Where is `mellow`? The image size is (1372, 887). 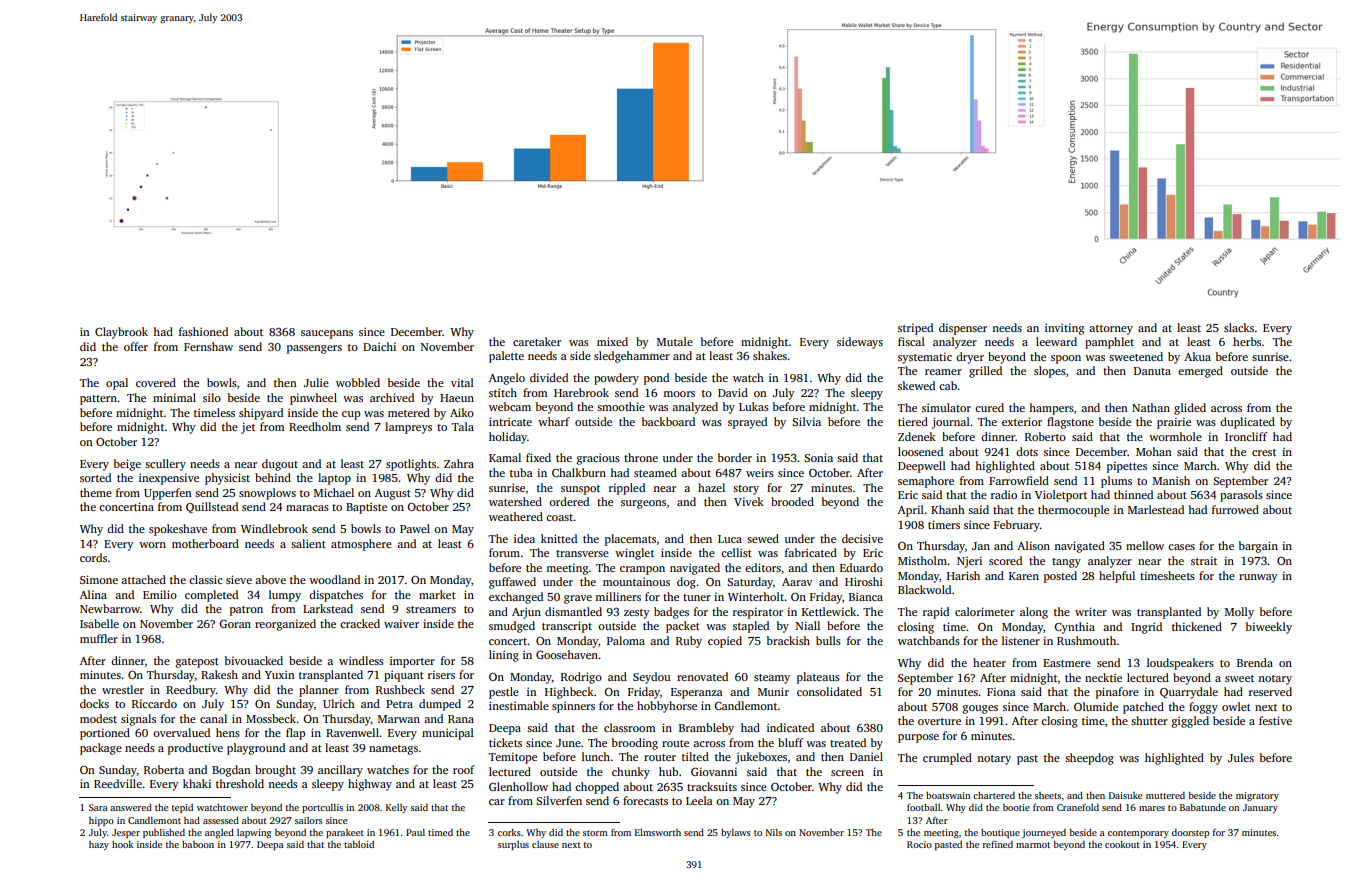 mellow is located at coordinates (1145, 545).
